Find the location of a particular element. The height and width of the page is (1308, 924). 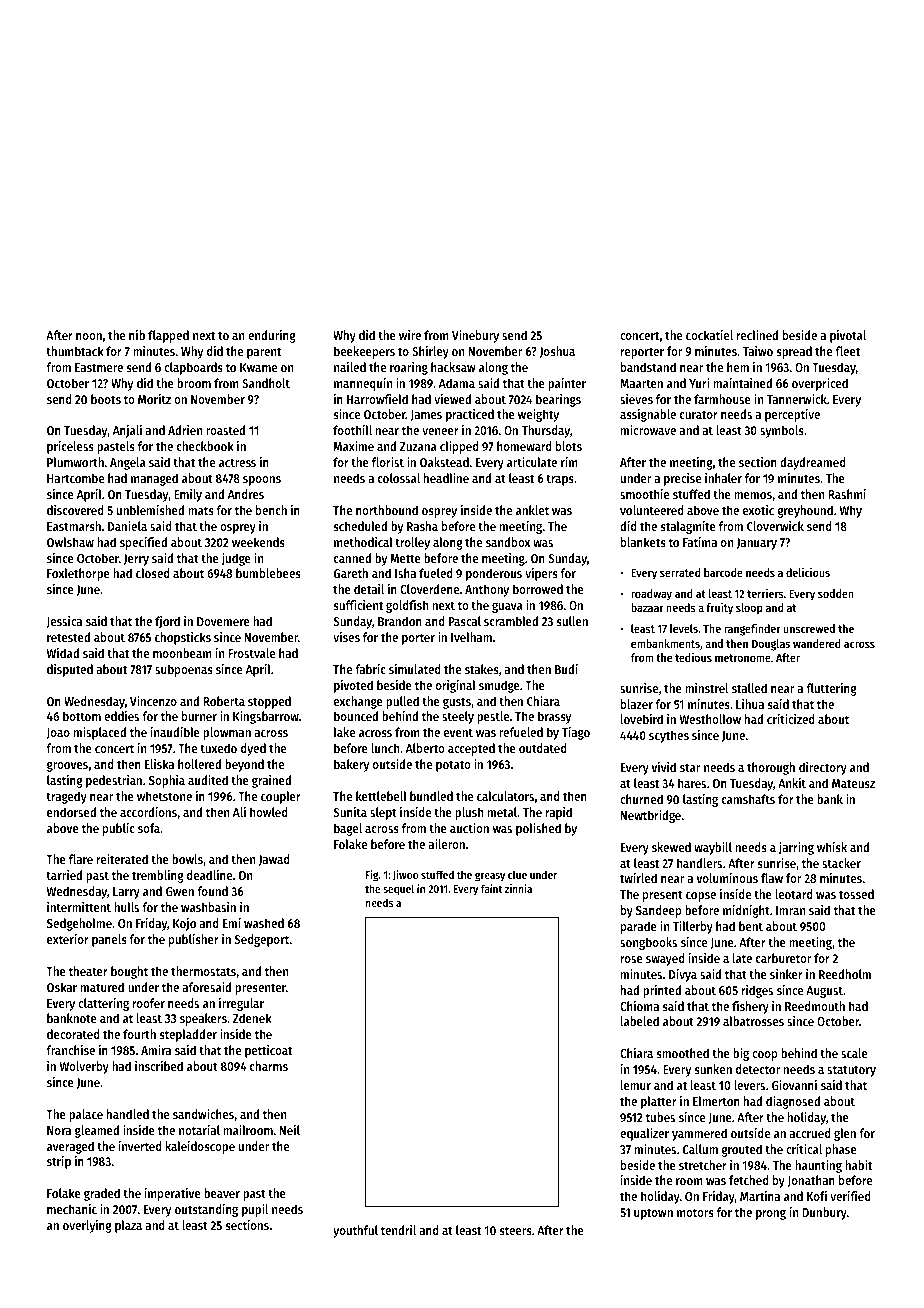

painter is located at coordinates (567, 384).
